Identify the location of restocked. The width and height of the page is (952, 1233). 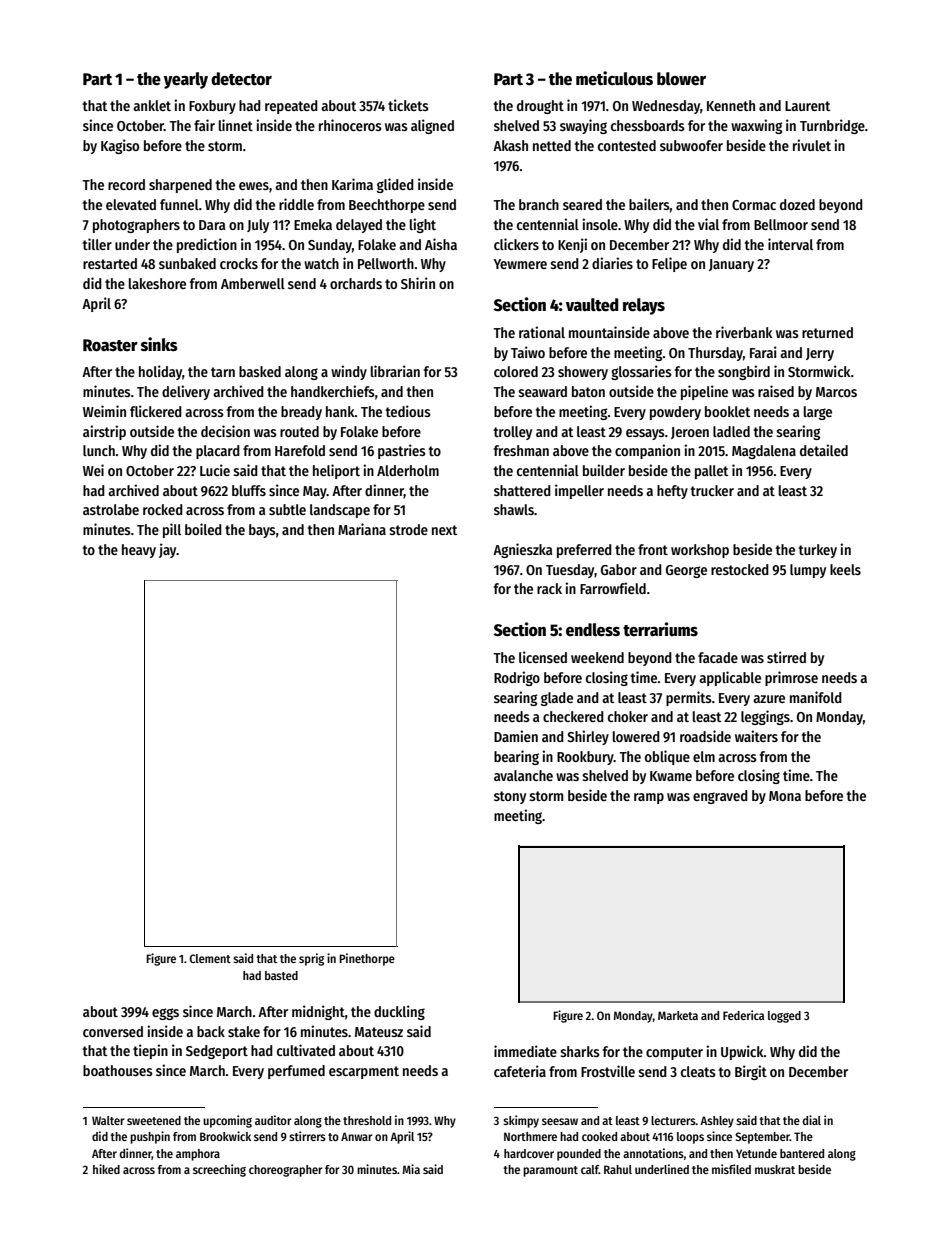
(740, 569).
